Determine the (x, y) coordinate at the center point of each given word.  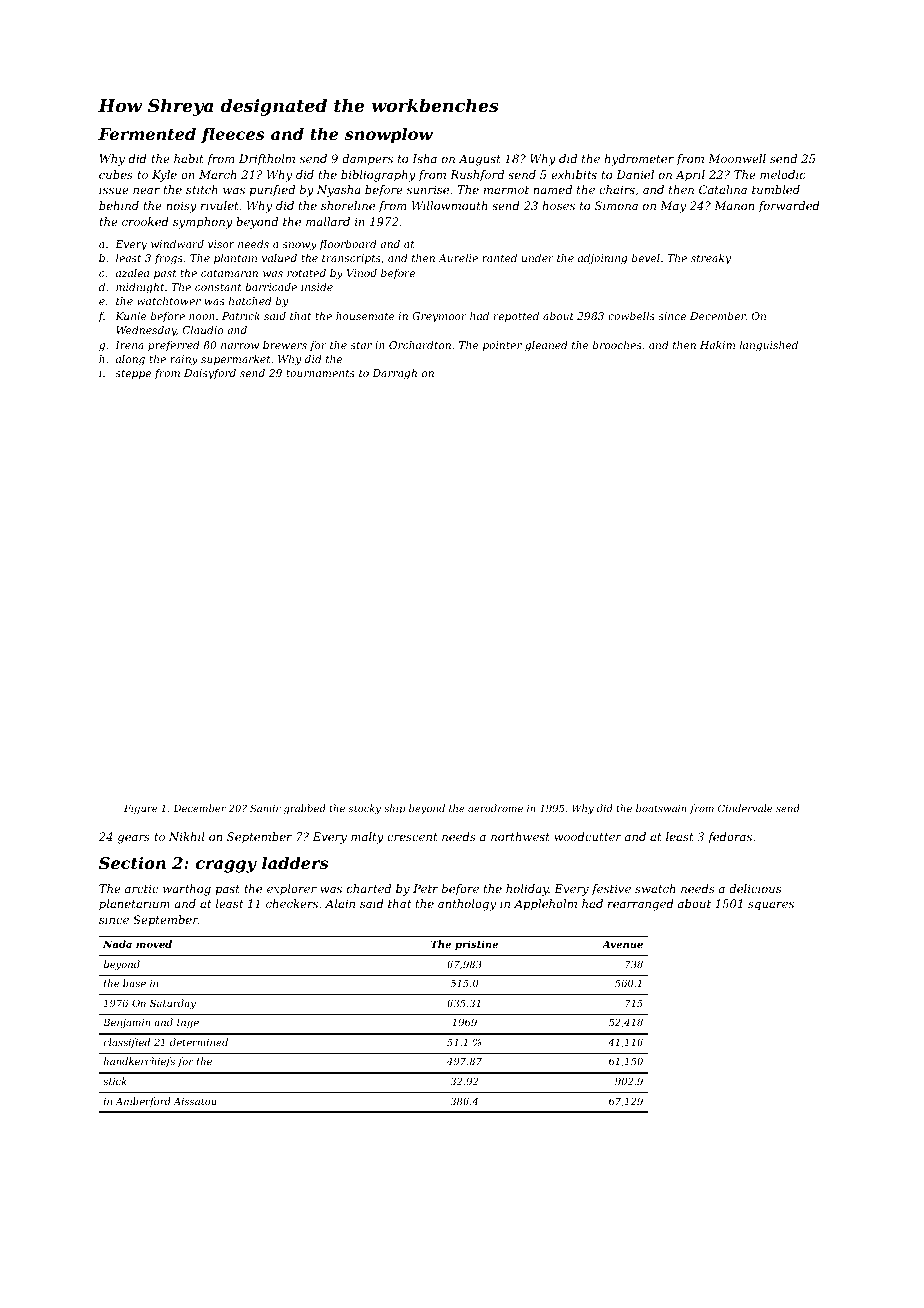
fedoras (730, 838)
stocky (364, 809)
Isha (424, 158)
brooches (617, 345)
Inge (187, 1023)
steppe (133, 374)
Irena (129, 345)
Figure (140, 809)
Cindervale (745, 808)
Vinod (362, 273)
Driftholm (267, 160)
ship (394, 809)
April (690, 176)
